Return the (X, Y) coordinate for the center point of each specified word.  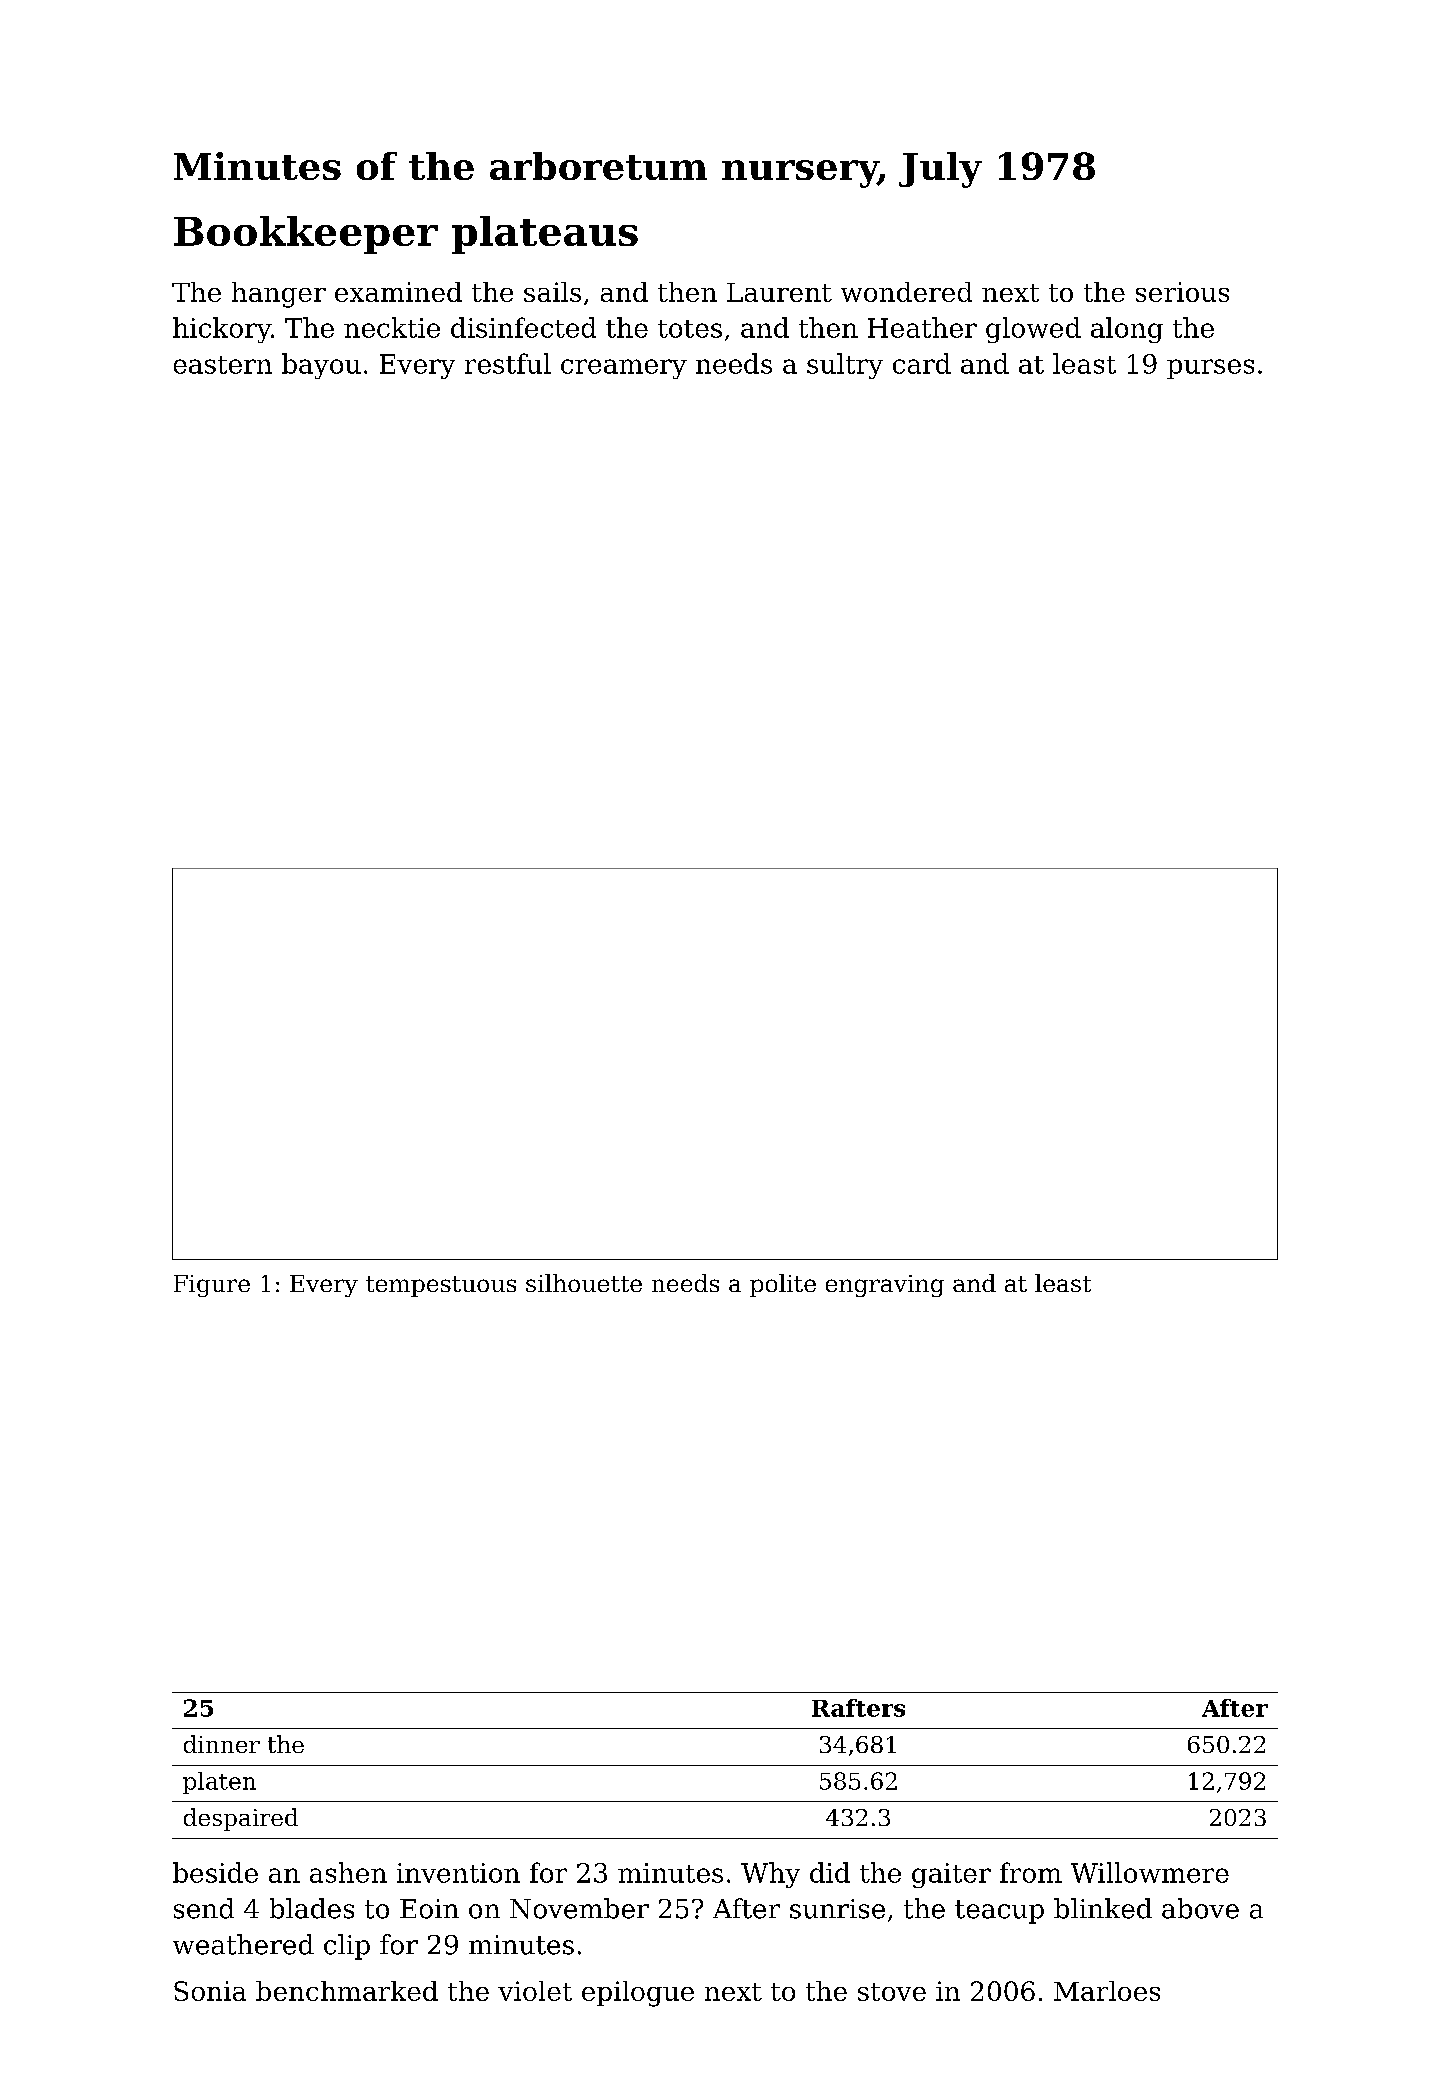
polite (783, 1285)
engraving (885, 1286)
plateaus (545, 235)
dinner (222, 1744)
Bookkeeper (306, 235)
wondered (906, 292)
